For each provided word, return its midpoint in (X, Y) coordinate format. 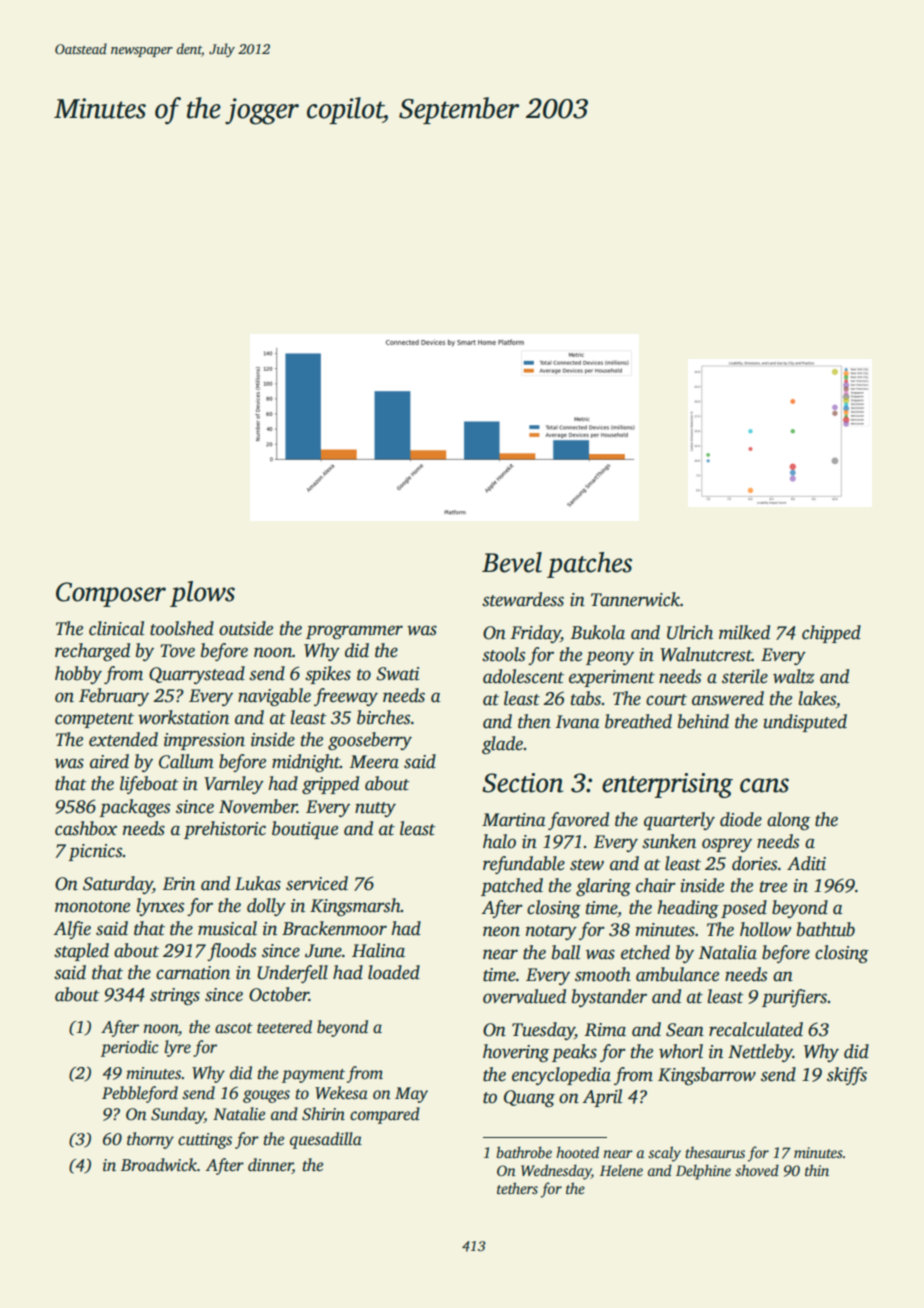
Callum (186, 761)
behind (703, 721)
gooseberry (370, 741)
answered (728, 698)
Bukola (598, 632)
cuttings (205, 1141)
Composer (111, 594)
